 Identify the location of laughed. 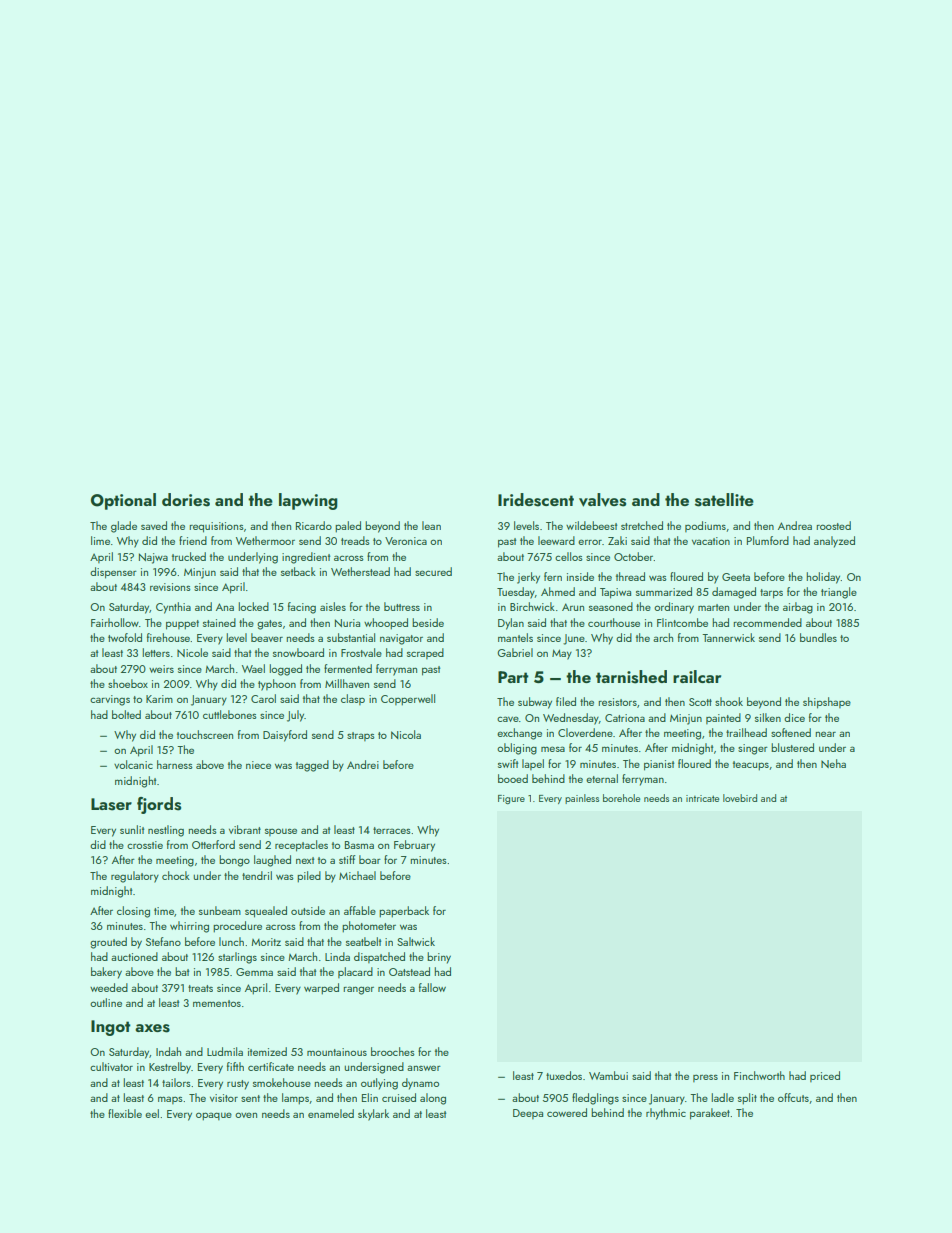
(272, 861).
